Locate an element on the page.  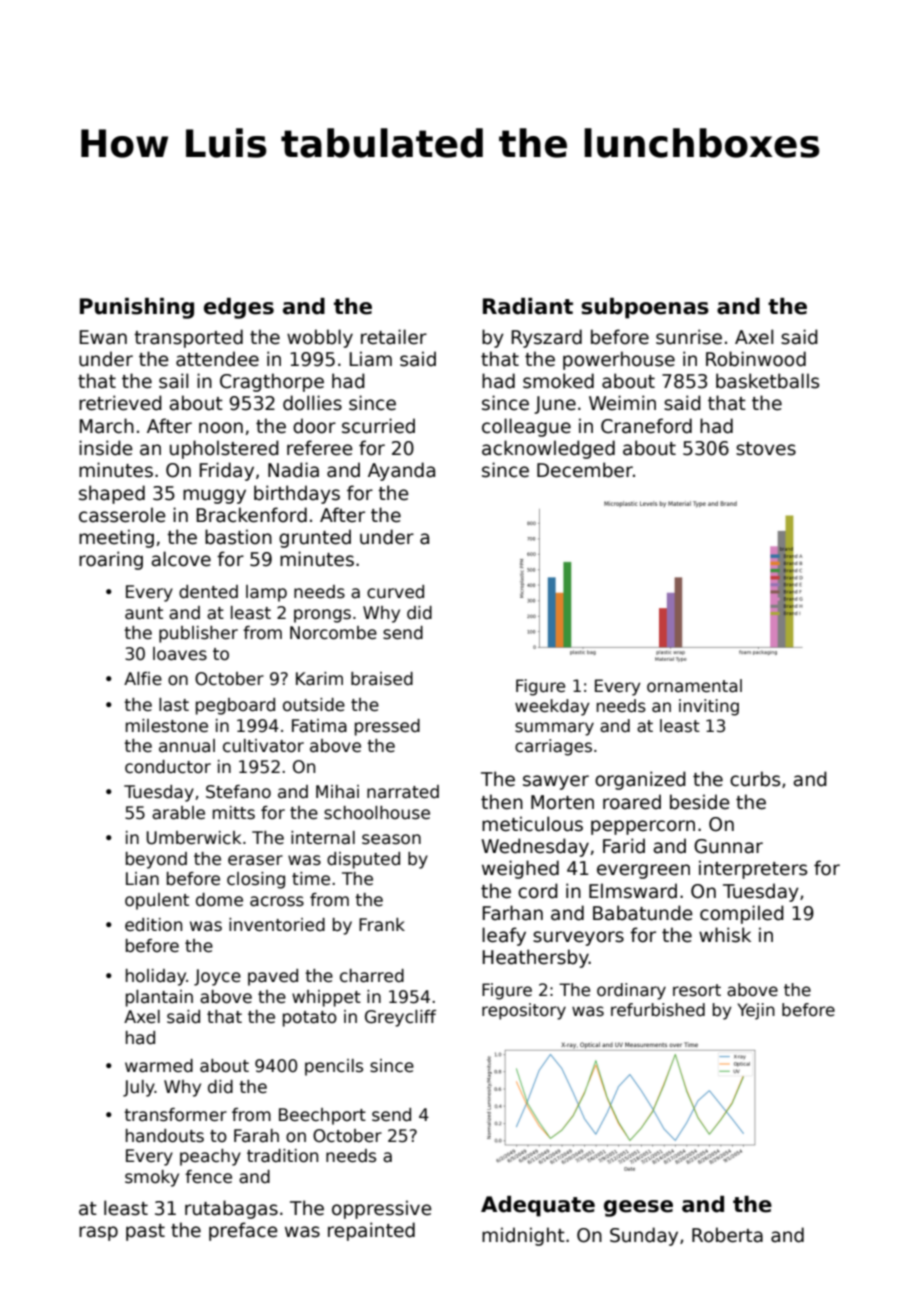
preface is located at coordinates (243, 1231).
